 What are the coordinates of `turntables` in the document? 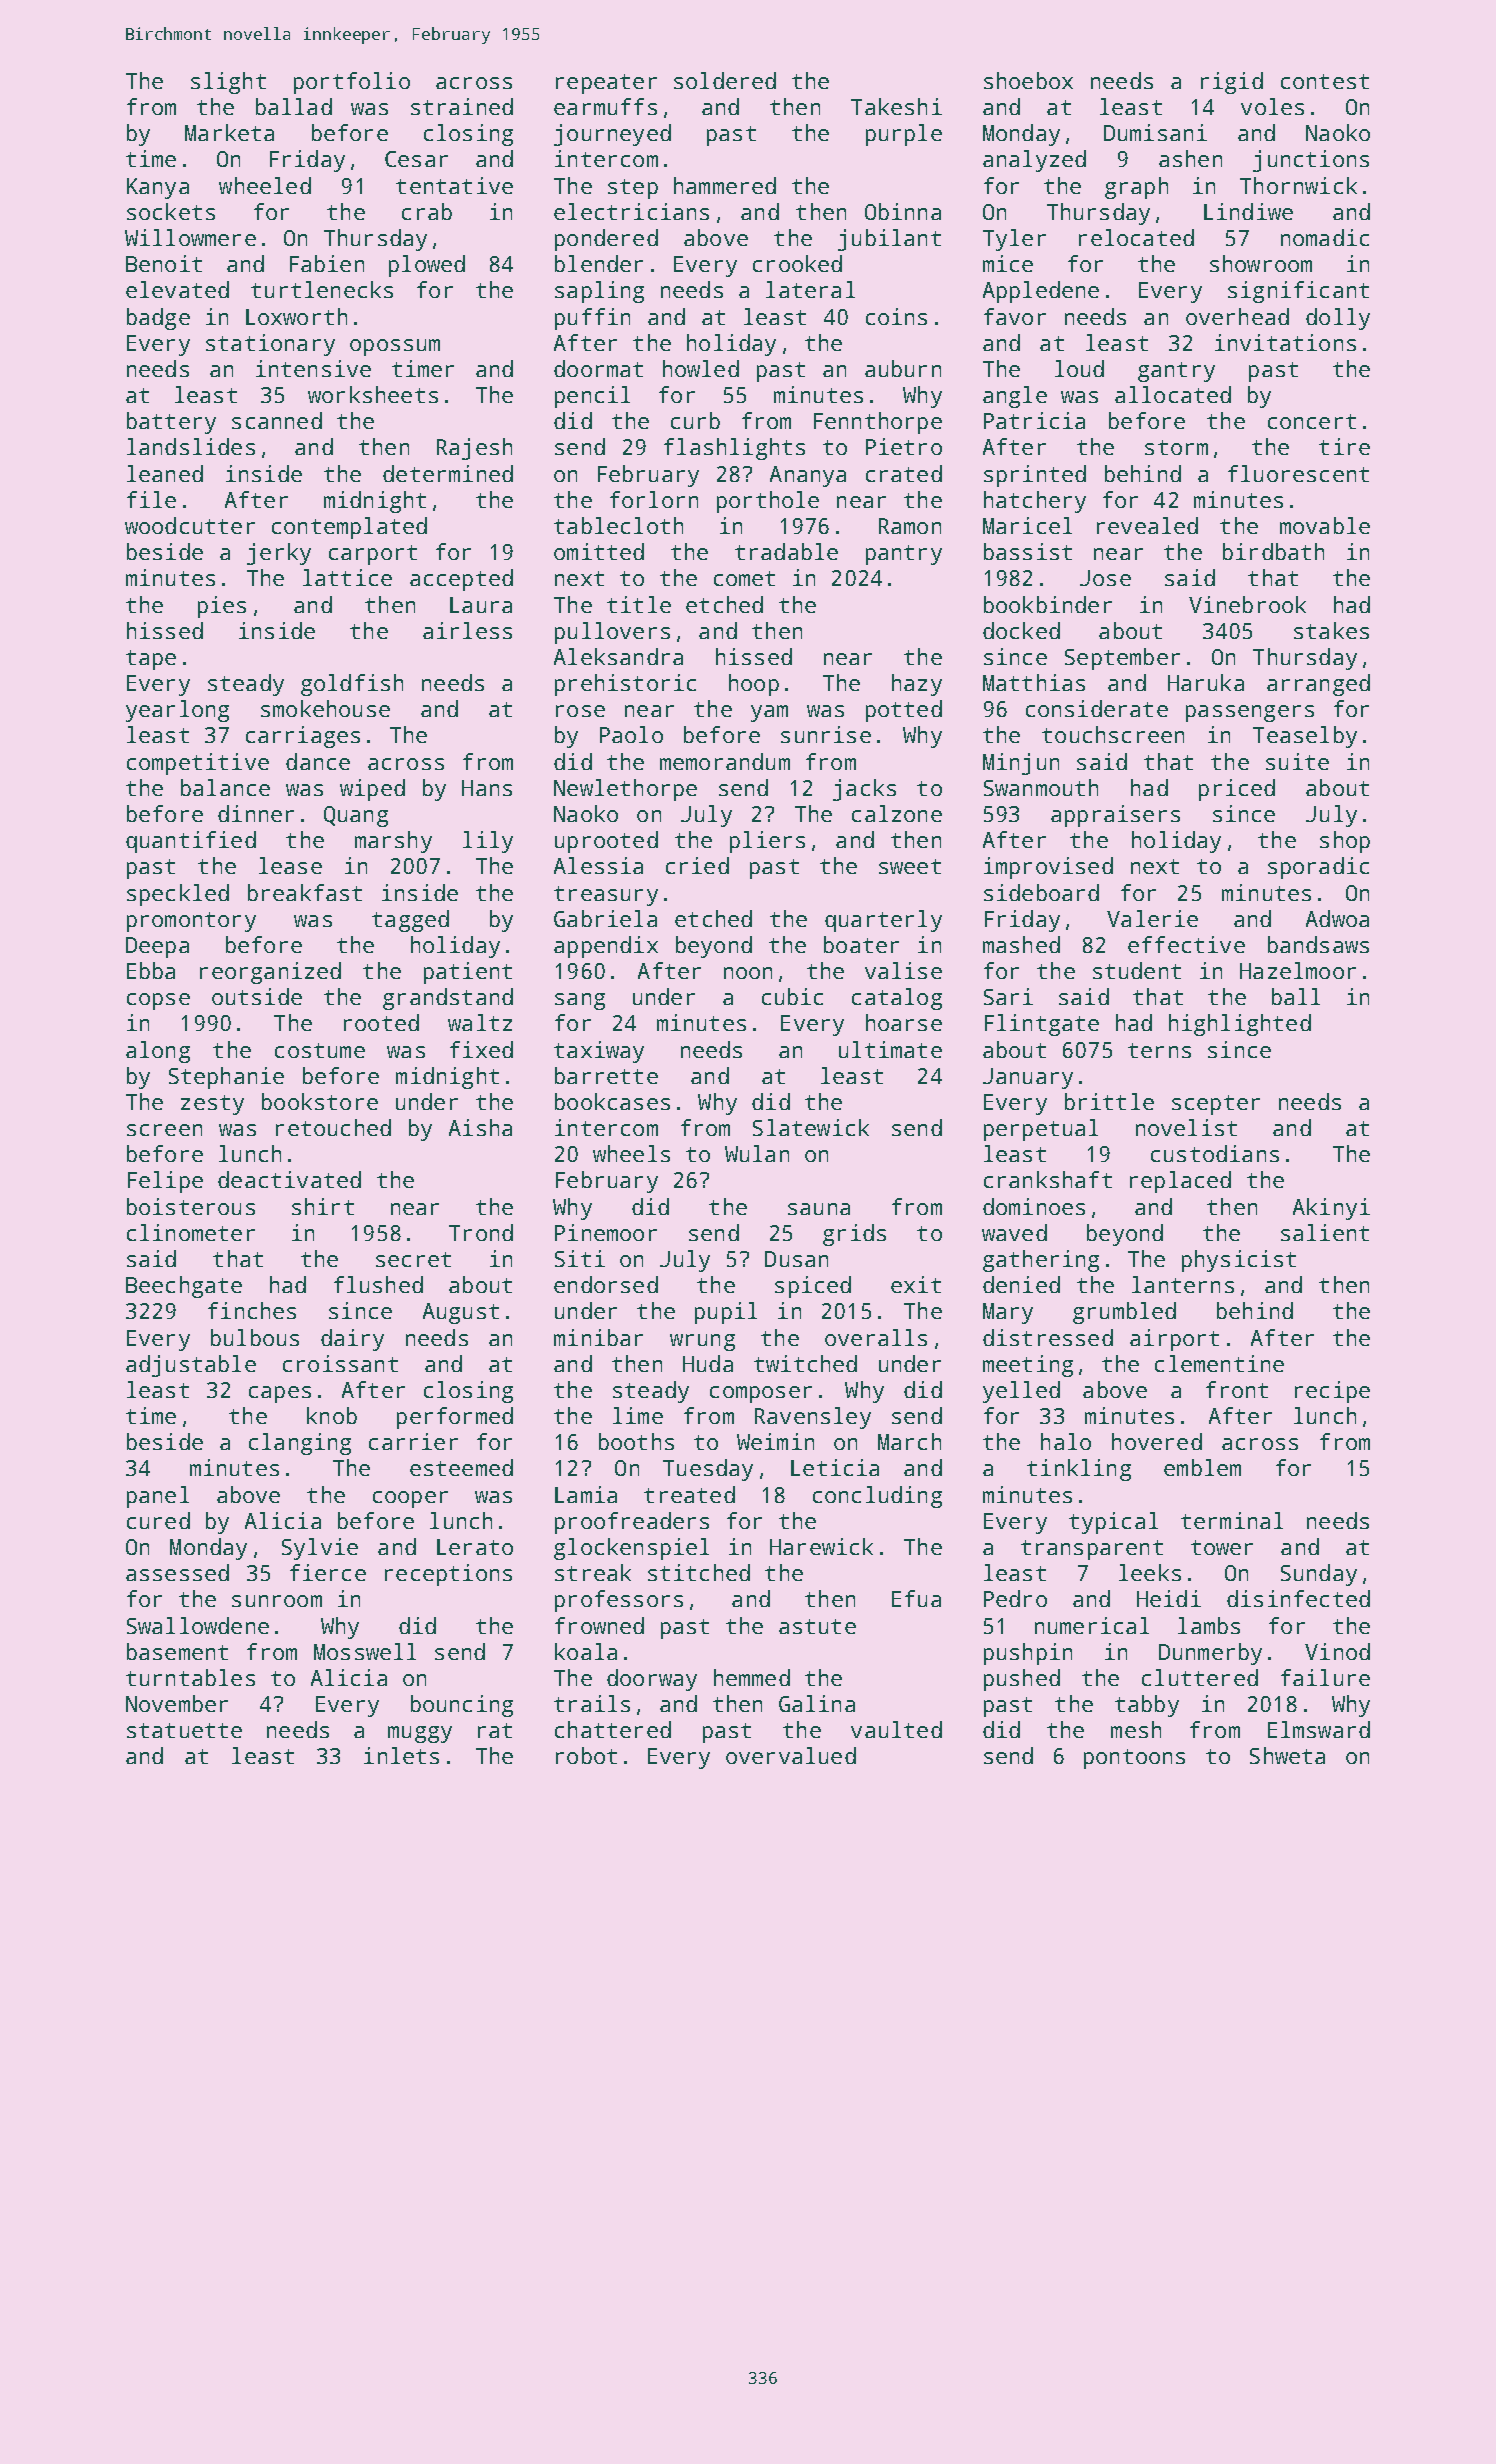 It's located at (190, 1677).
